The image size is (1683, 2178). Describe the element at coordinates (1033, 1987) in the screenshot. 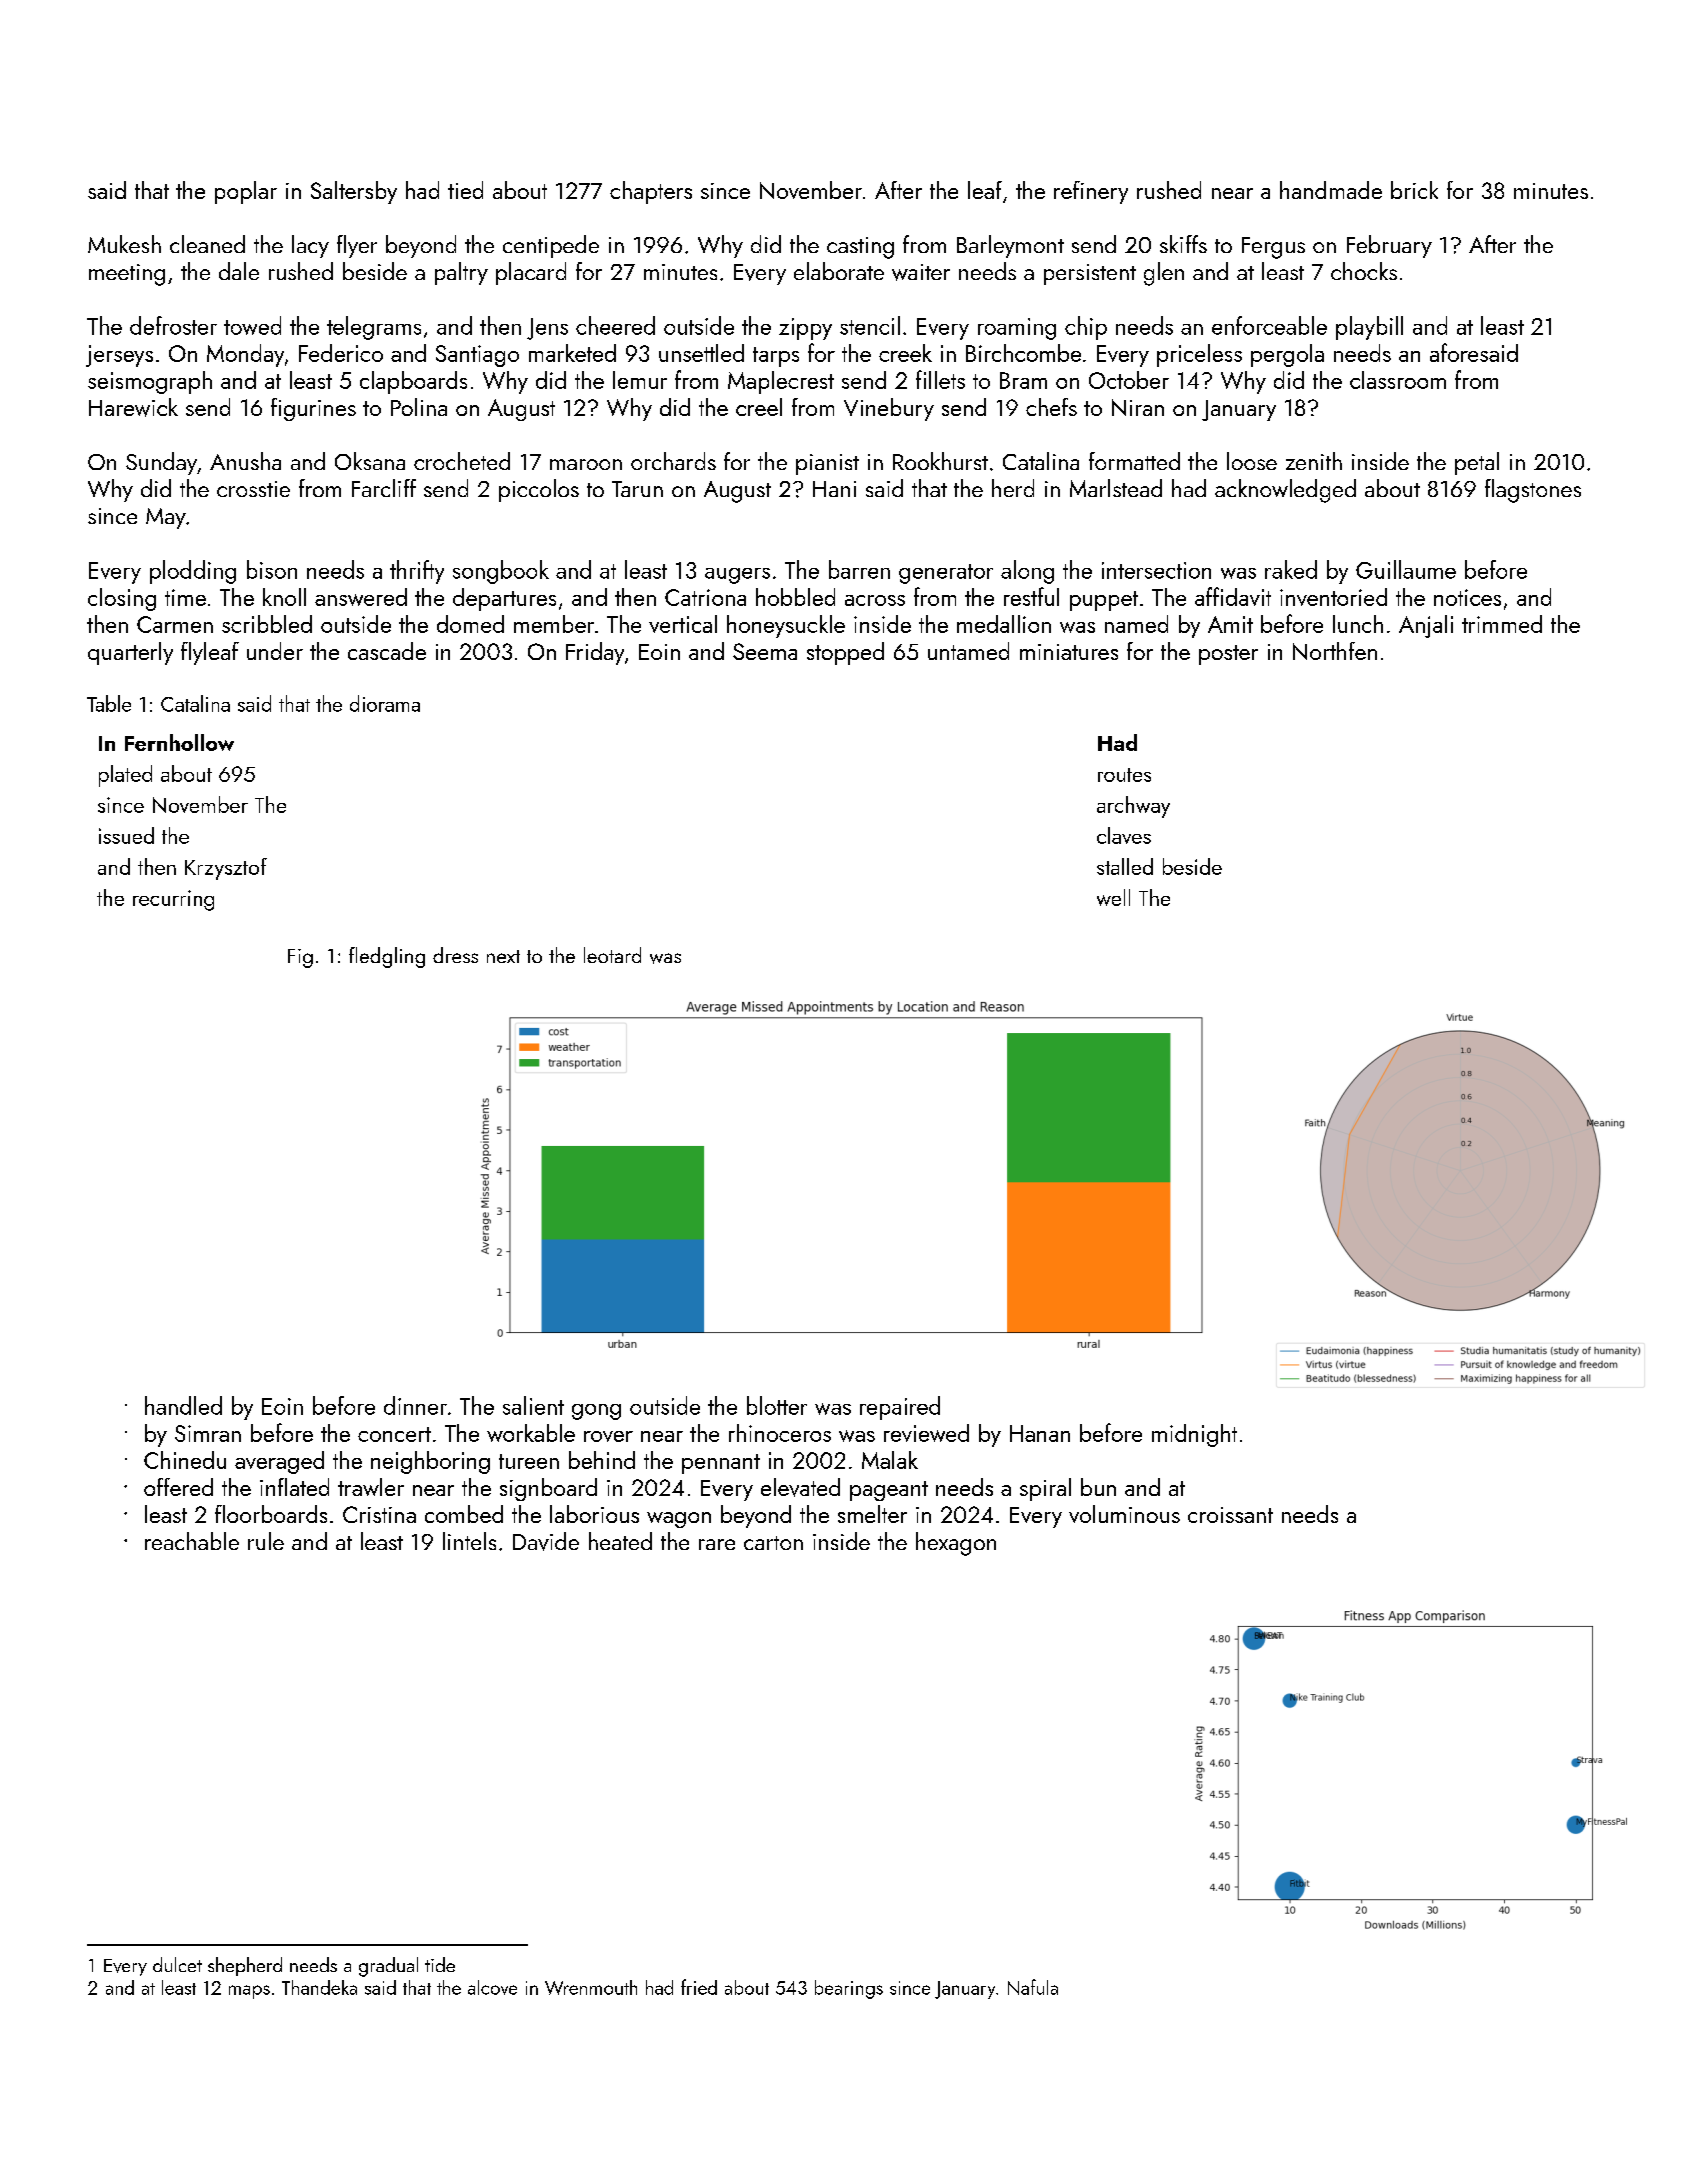

I see `Nafula` at that location.
